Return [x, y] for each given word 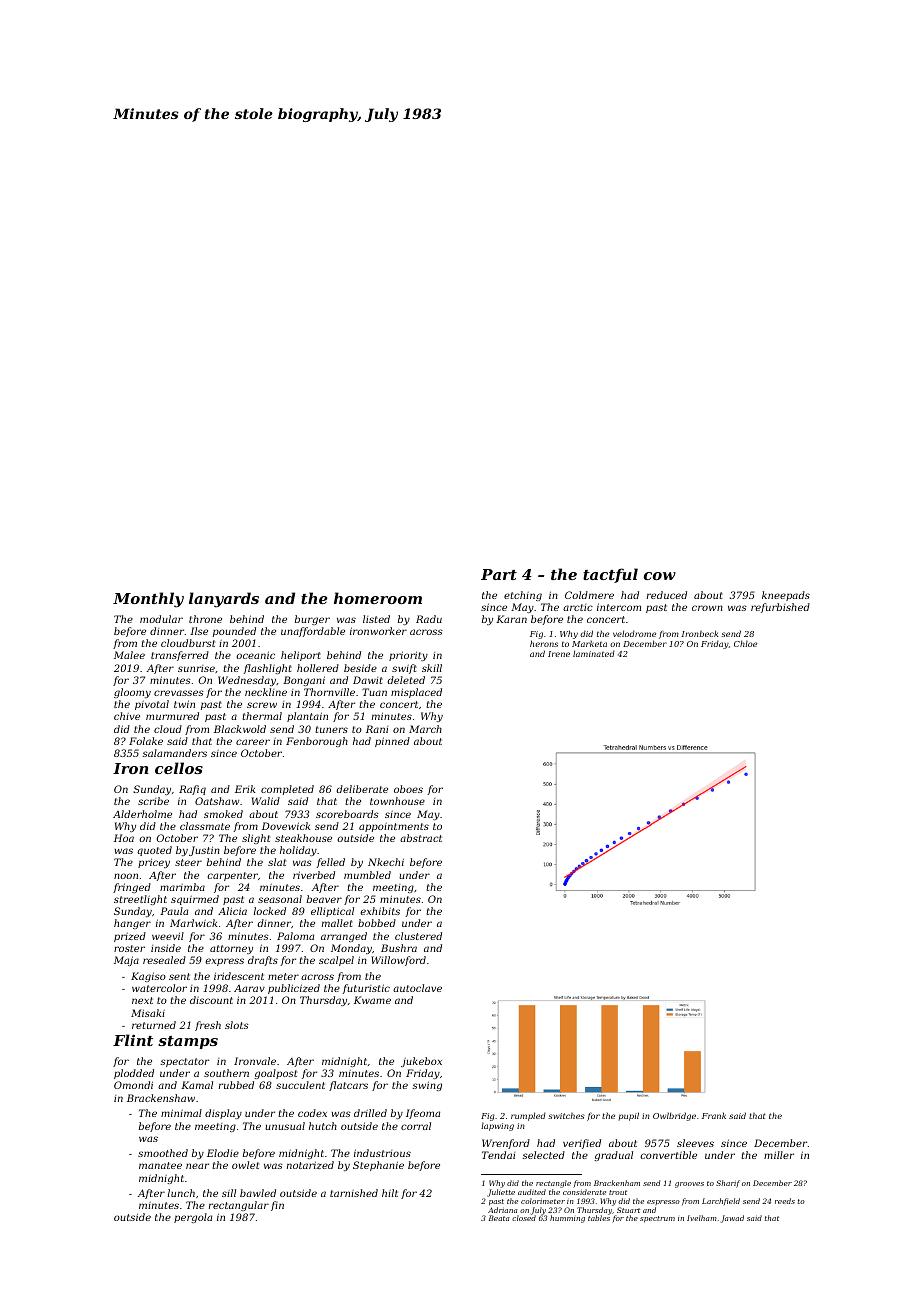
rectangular [239, 1206]
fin [277, 1206]
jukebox [421, 1062]
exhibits [380, 911]
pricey [154, 863]
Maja [126, 961]
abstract [421, 838]
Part [499, 574]
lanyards [224, 600]
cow [660, 576]
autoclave [417, 988]
